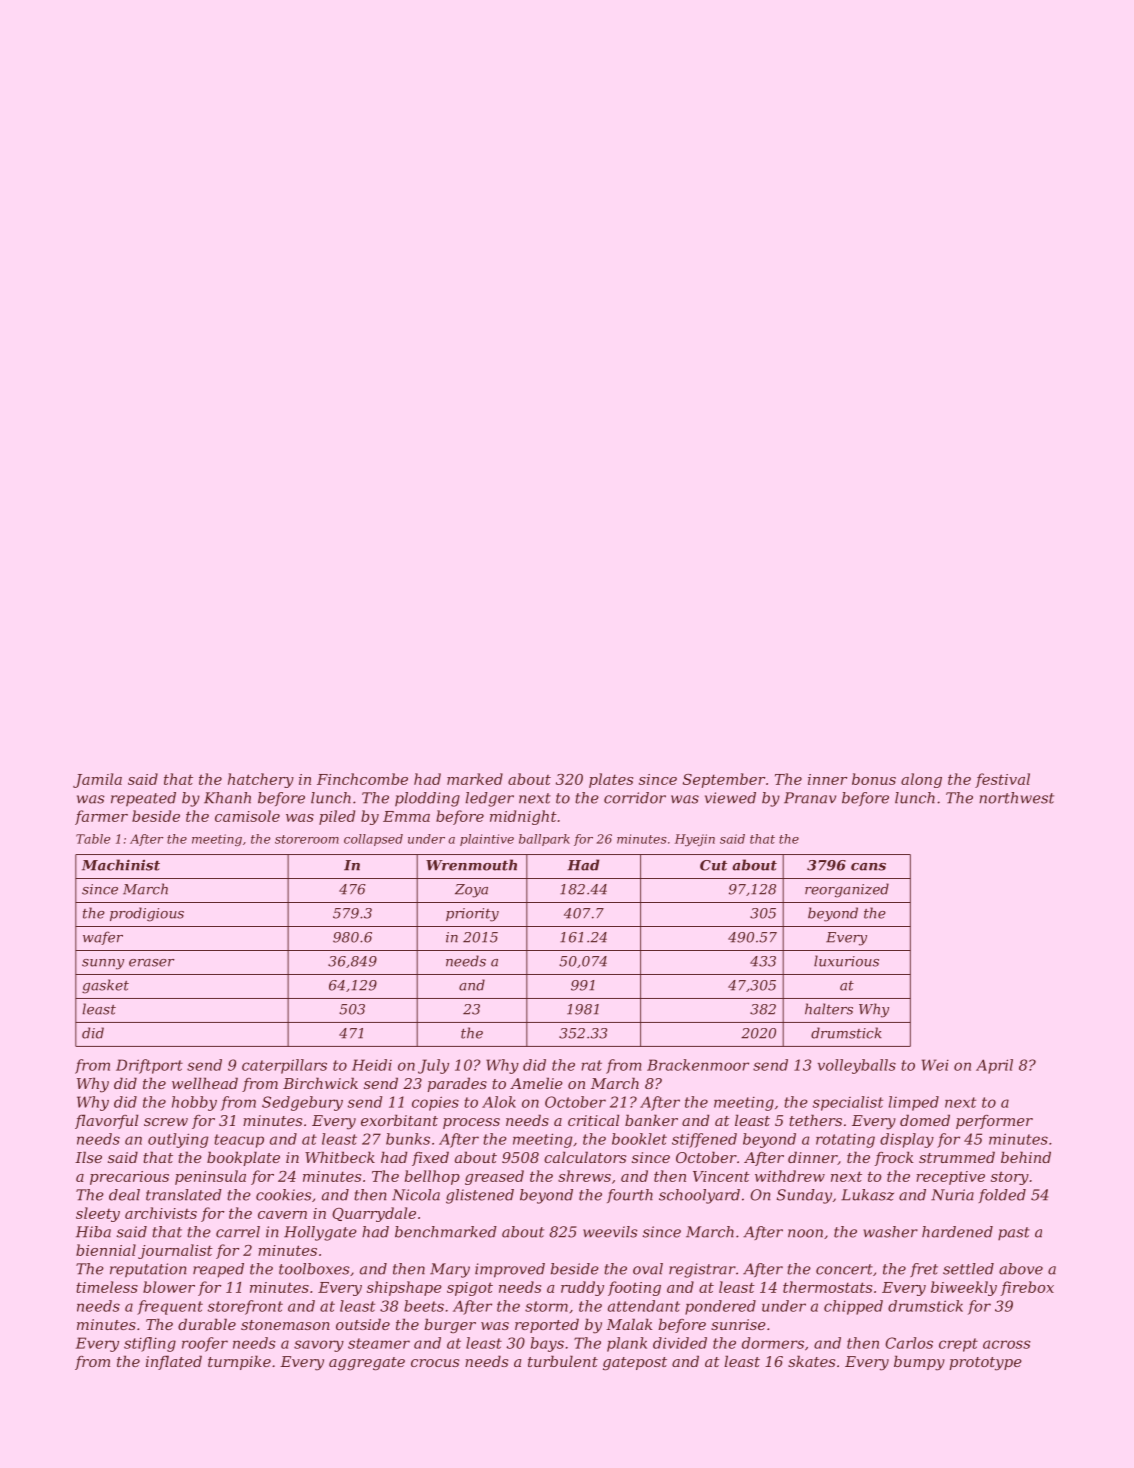 The width and height of the screenshot is (1134, 1468). I want to click on reorganized, so click(847, 890).
